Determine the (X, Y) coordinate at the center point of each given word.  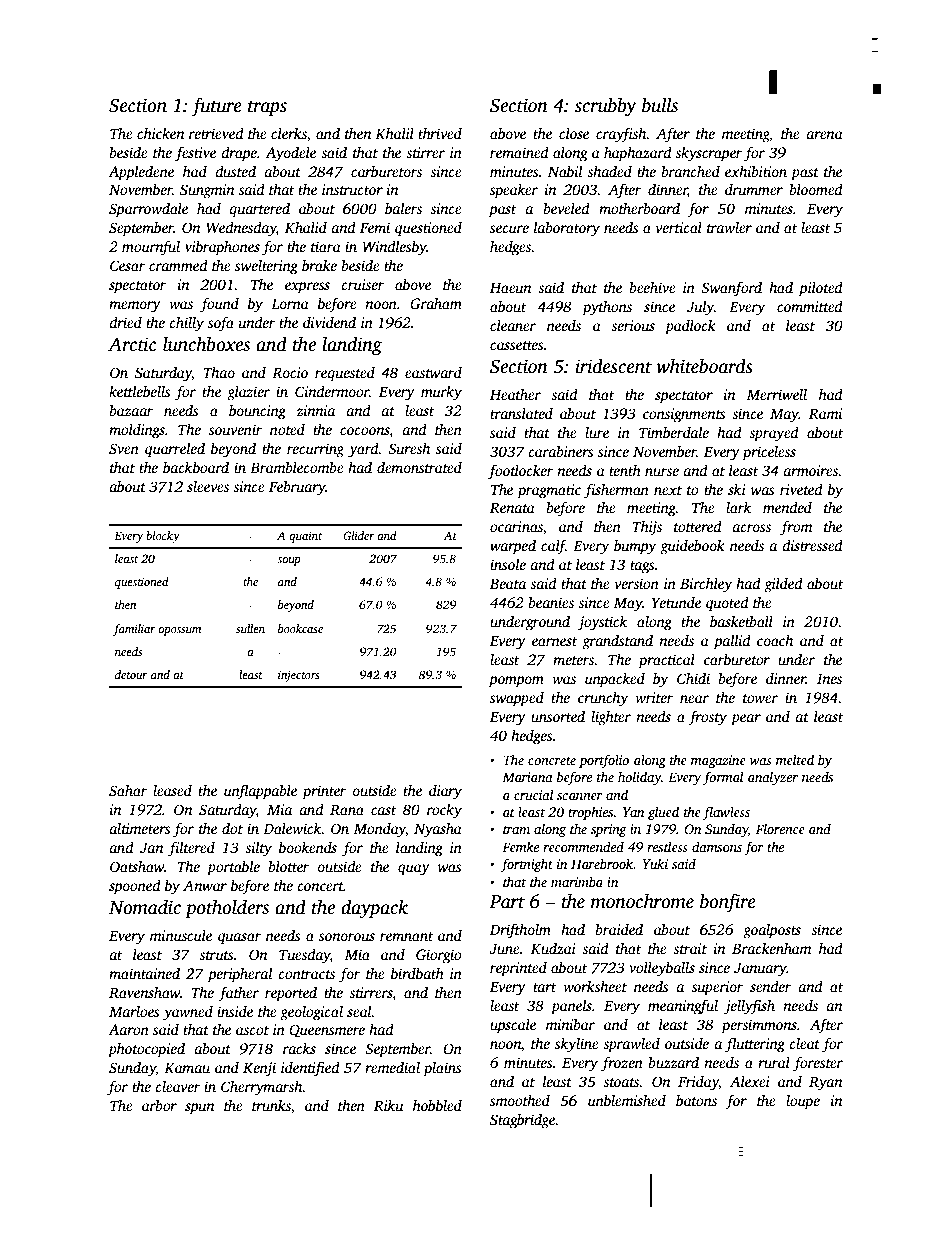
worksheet (595, 986)
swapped (517, 699)
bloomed (816, 189)
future (216, 107)
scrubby (606, 107)
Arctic (132, 344)
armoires (810, 470)
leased (172, 790)
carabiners (561, 451)
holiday (639, 778)
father (238, 994)
